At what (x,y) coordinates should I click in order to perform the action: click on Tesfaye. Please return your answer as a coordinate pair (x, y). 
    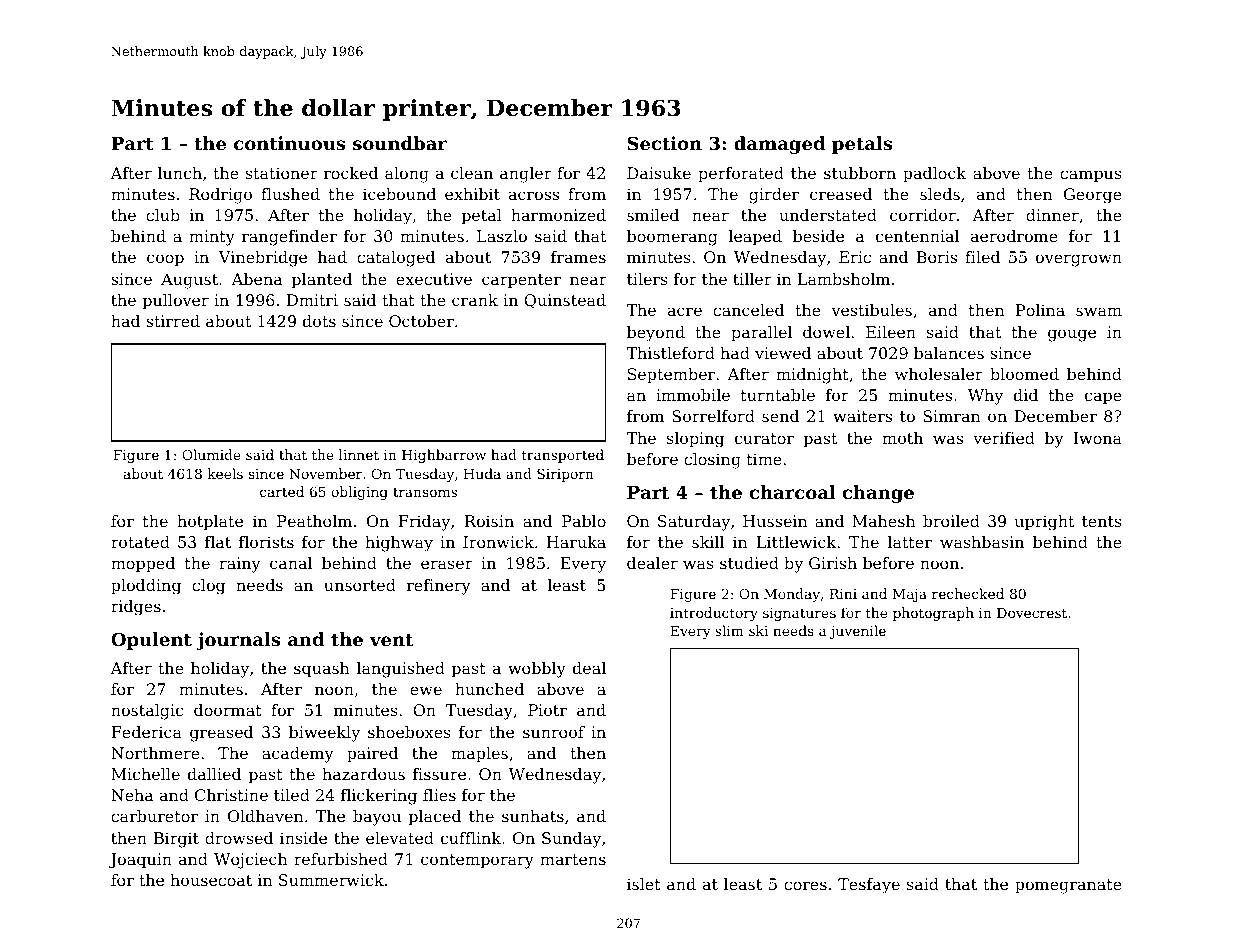
    Looking at the image, I should click on (869, 886).
